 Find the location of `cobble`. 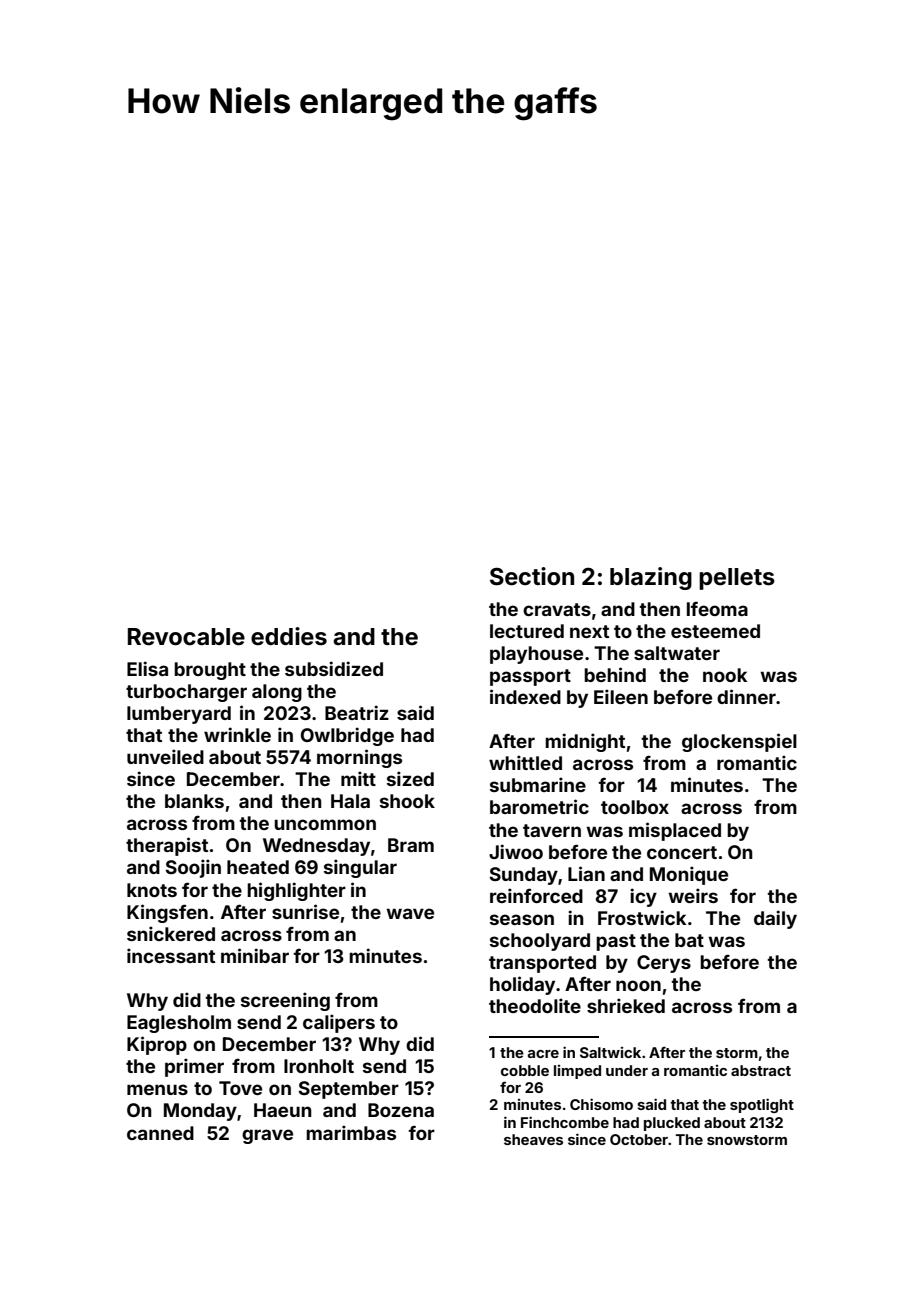

cobble is located at coordinates (525, 1070).
